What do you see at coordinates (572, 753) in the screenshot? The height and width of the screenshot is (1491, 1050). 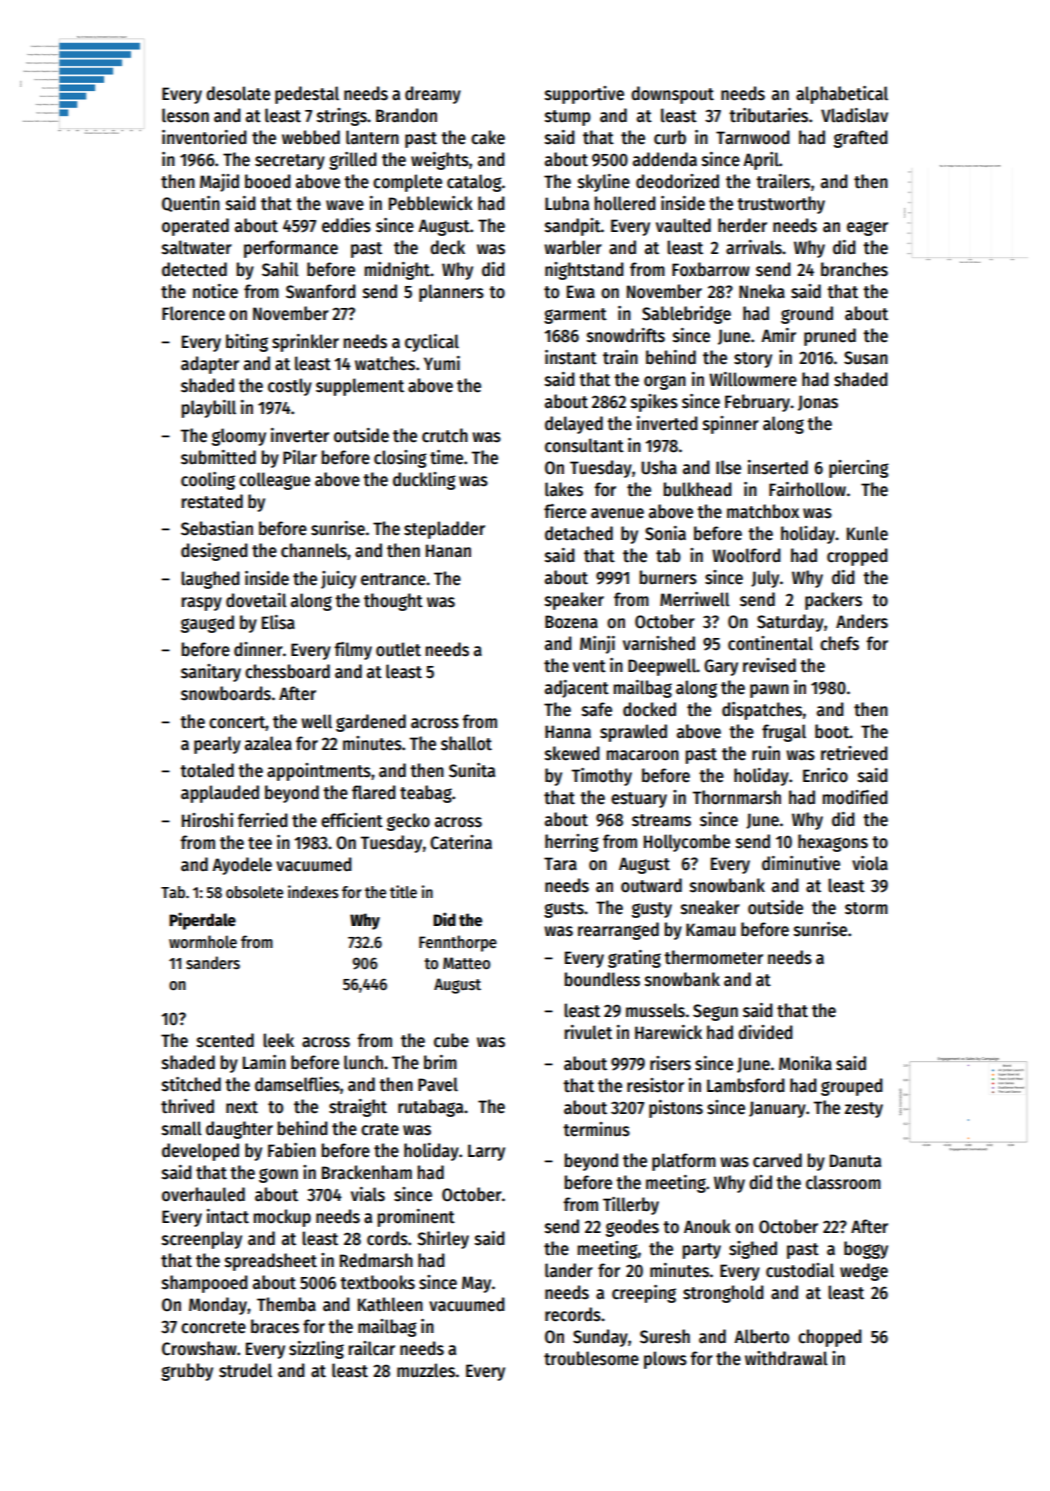 I see `skewed` at bounding box center [572, 753].
